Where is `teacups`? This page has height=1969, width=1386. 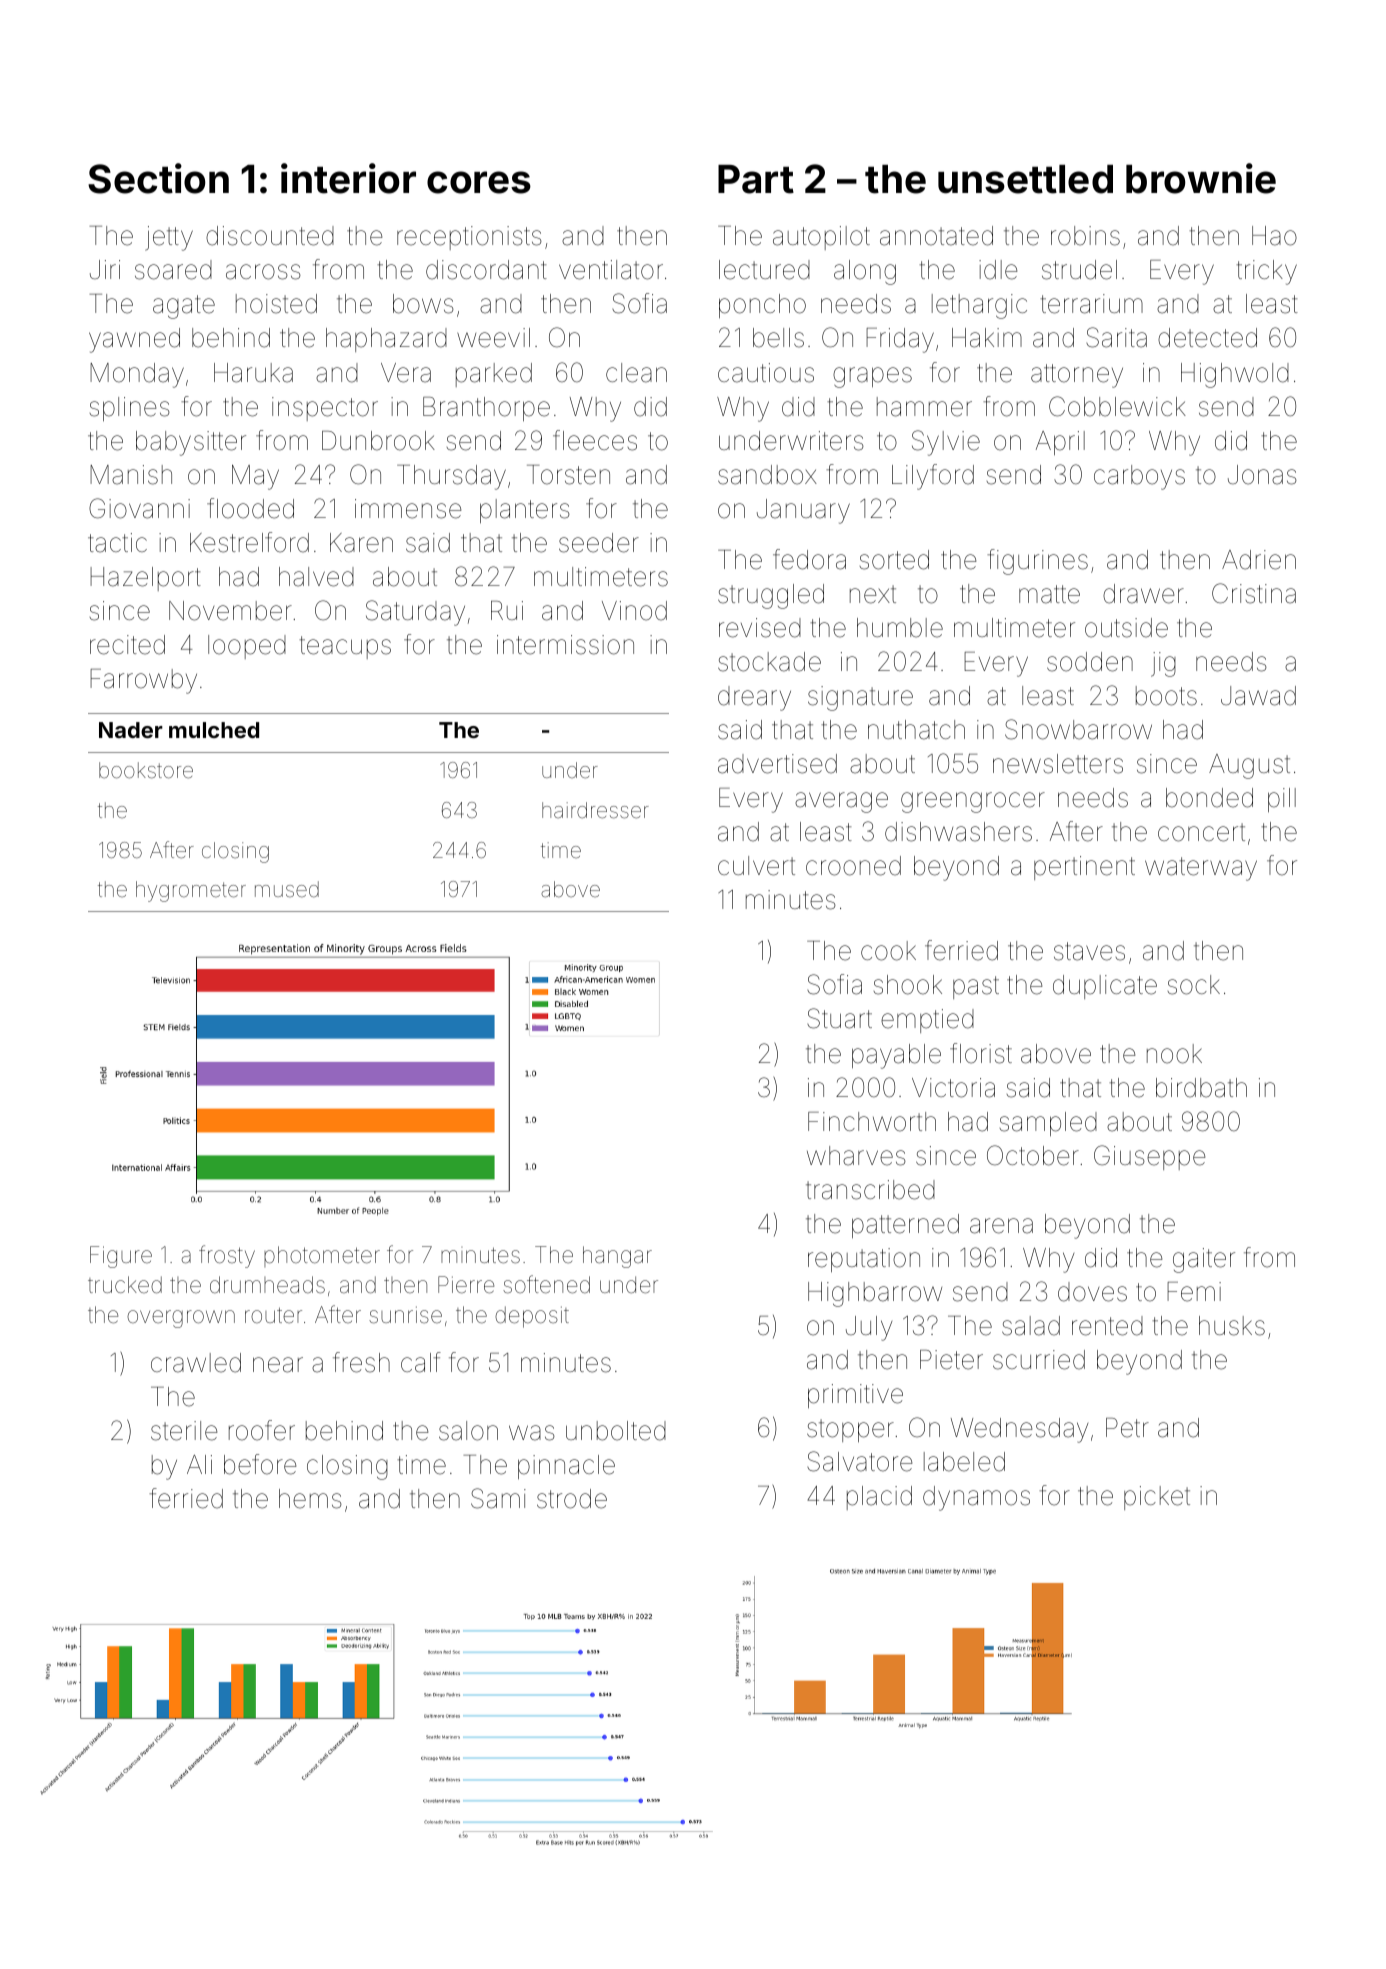 teacups is located at coordinates (345, 647).
